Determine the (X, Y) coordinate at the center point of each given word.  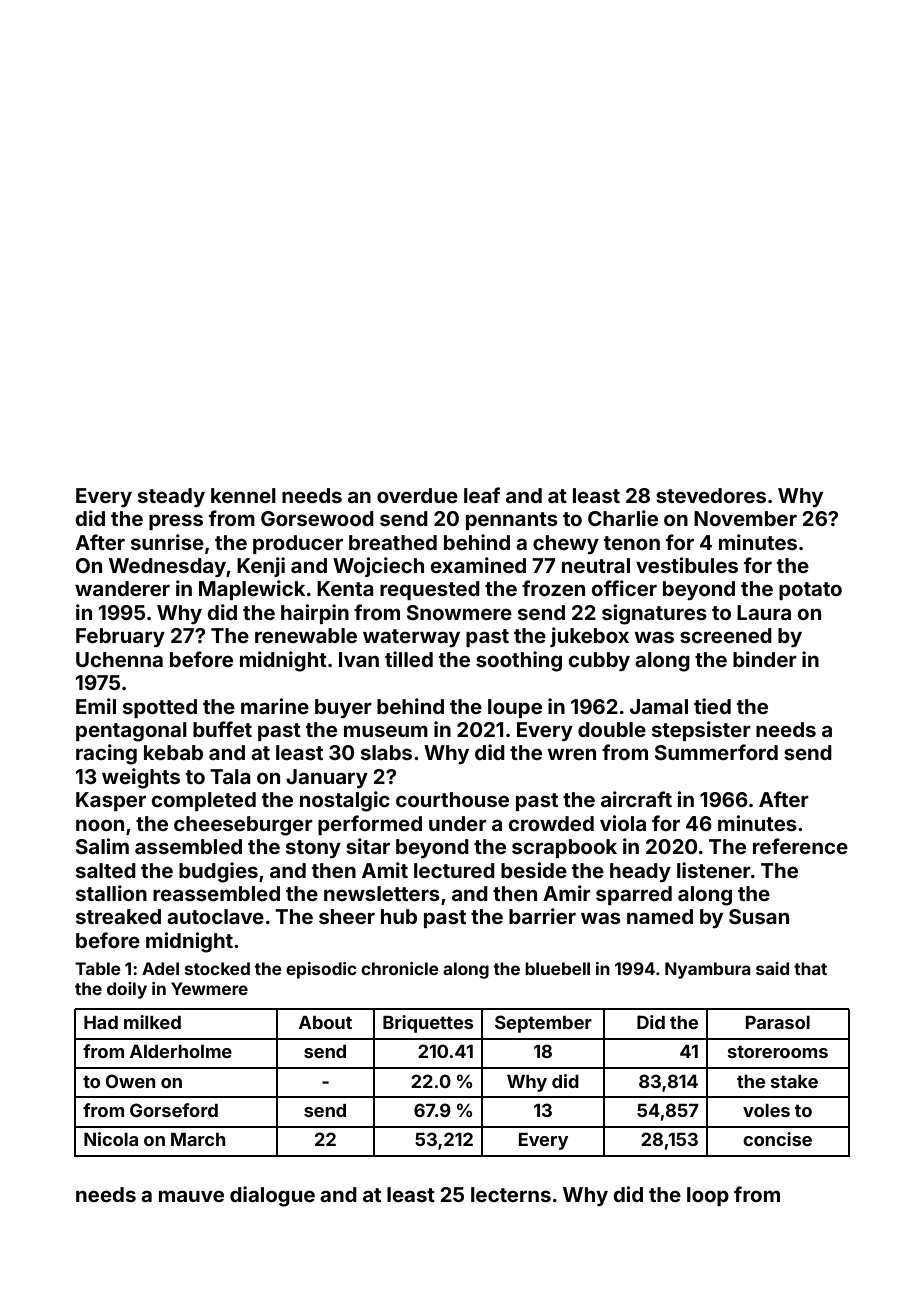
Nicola (111, 1139)
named (660, 916)
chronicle (400, 968)
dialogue (272, 1196)
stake (794, 1081)
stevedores (711, 495)
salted (106, 870)
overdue (417, 495)
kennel (243, 495)
